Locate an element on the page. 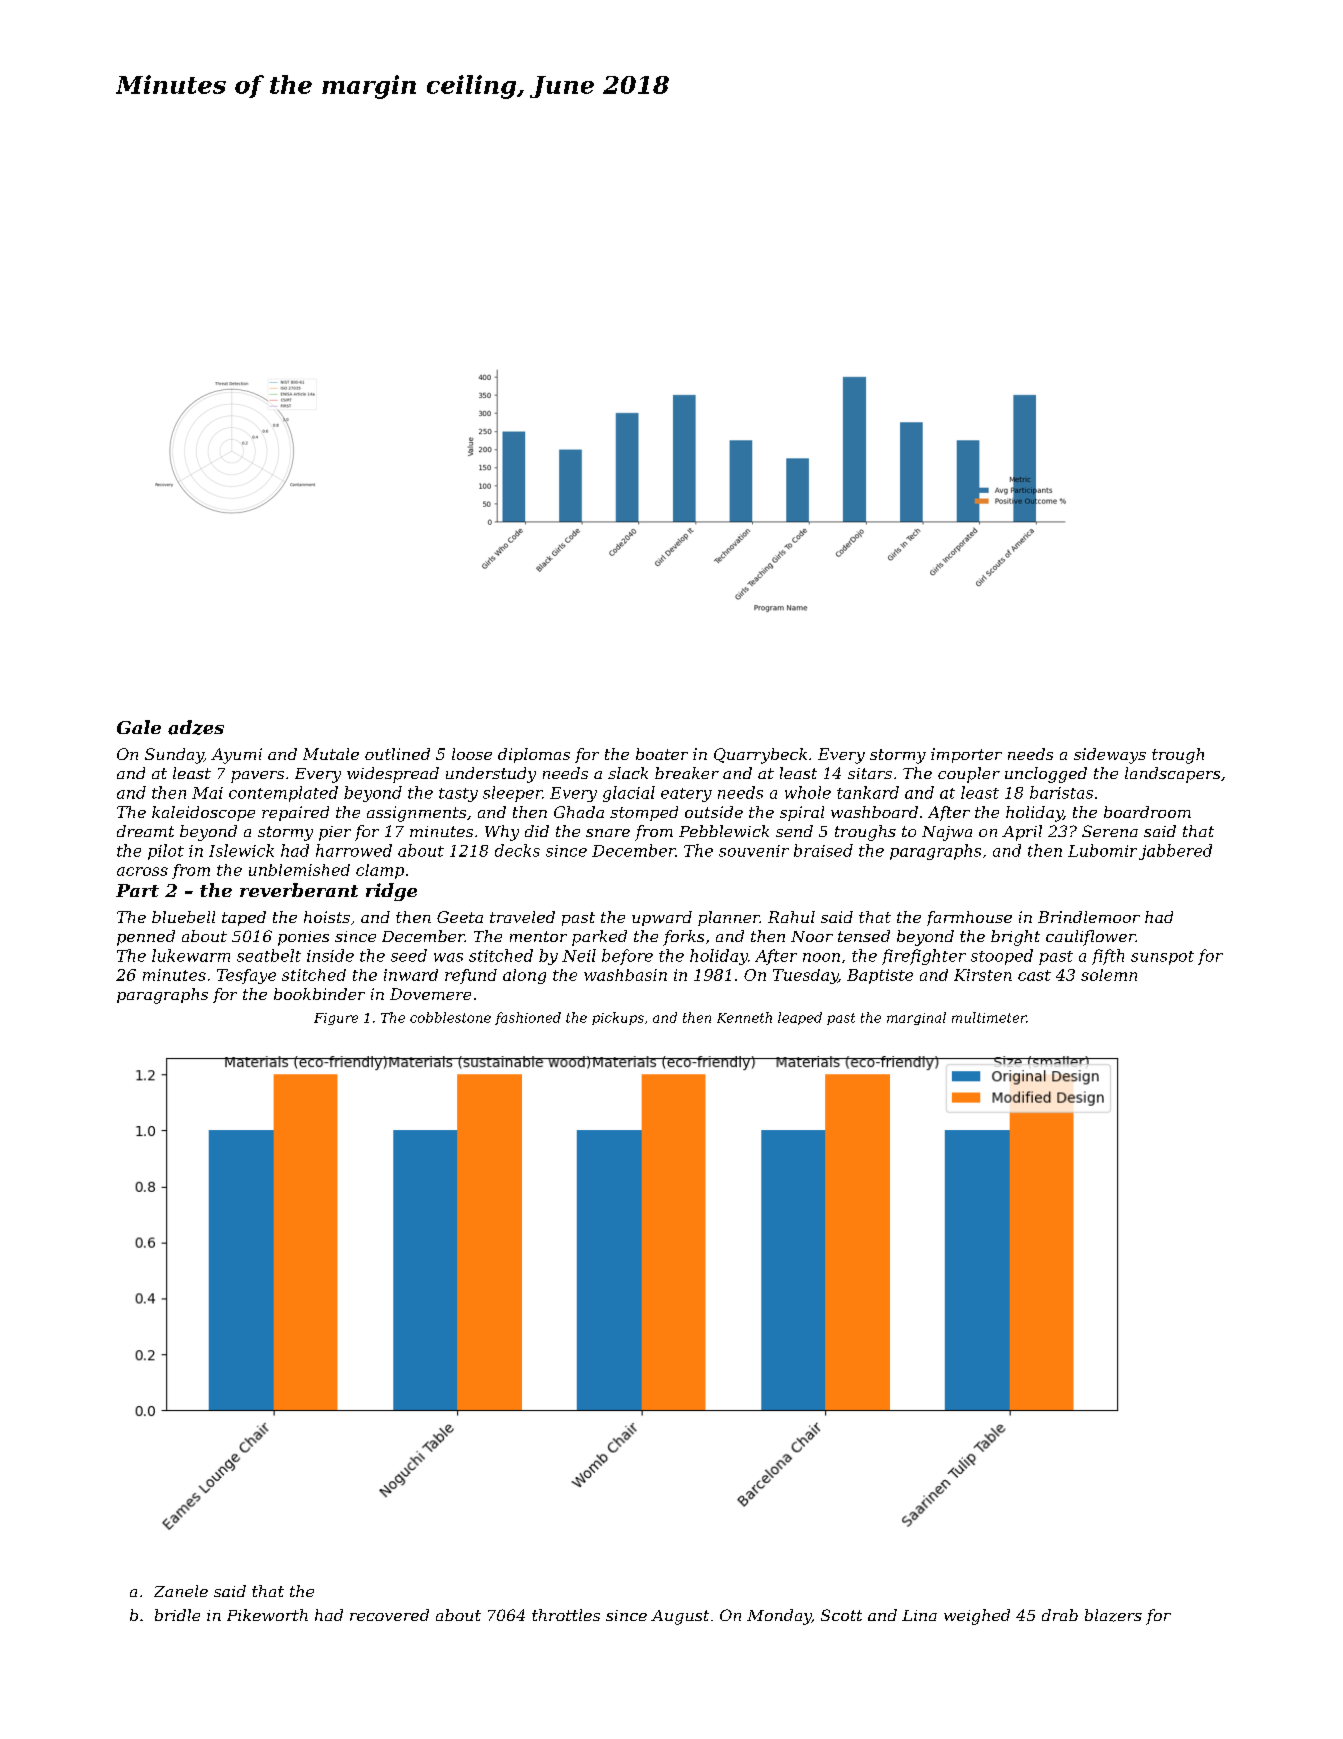 The image size is (1343, 1739). Scott is located at coordinates (841, 1615).
